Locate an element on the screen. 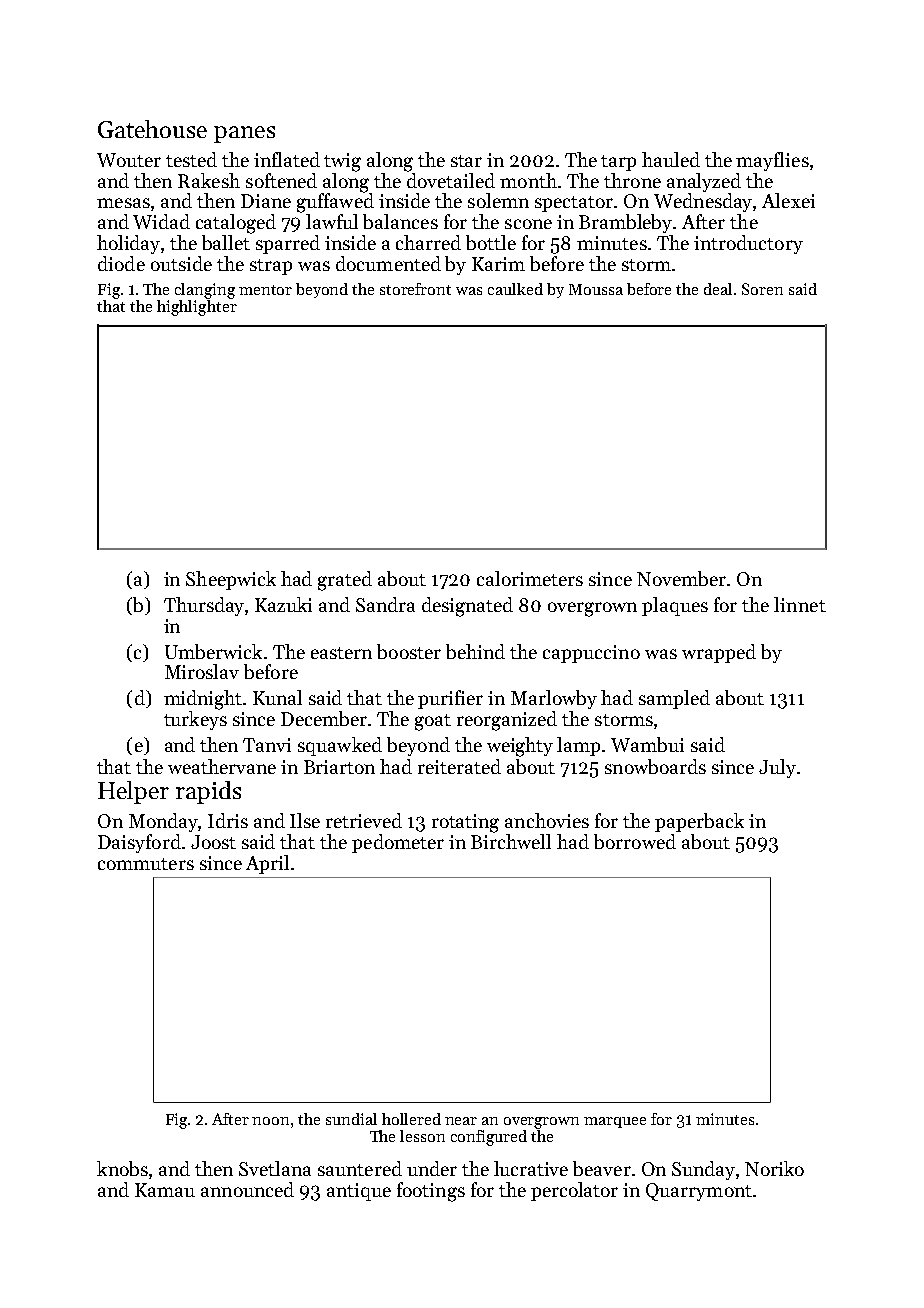 The height and width of the screenshot is (1308, 924). deal is located at coordinates (718, 289).
